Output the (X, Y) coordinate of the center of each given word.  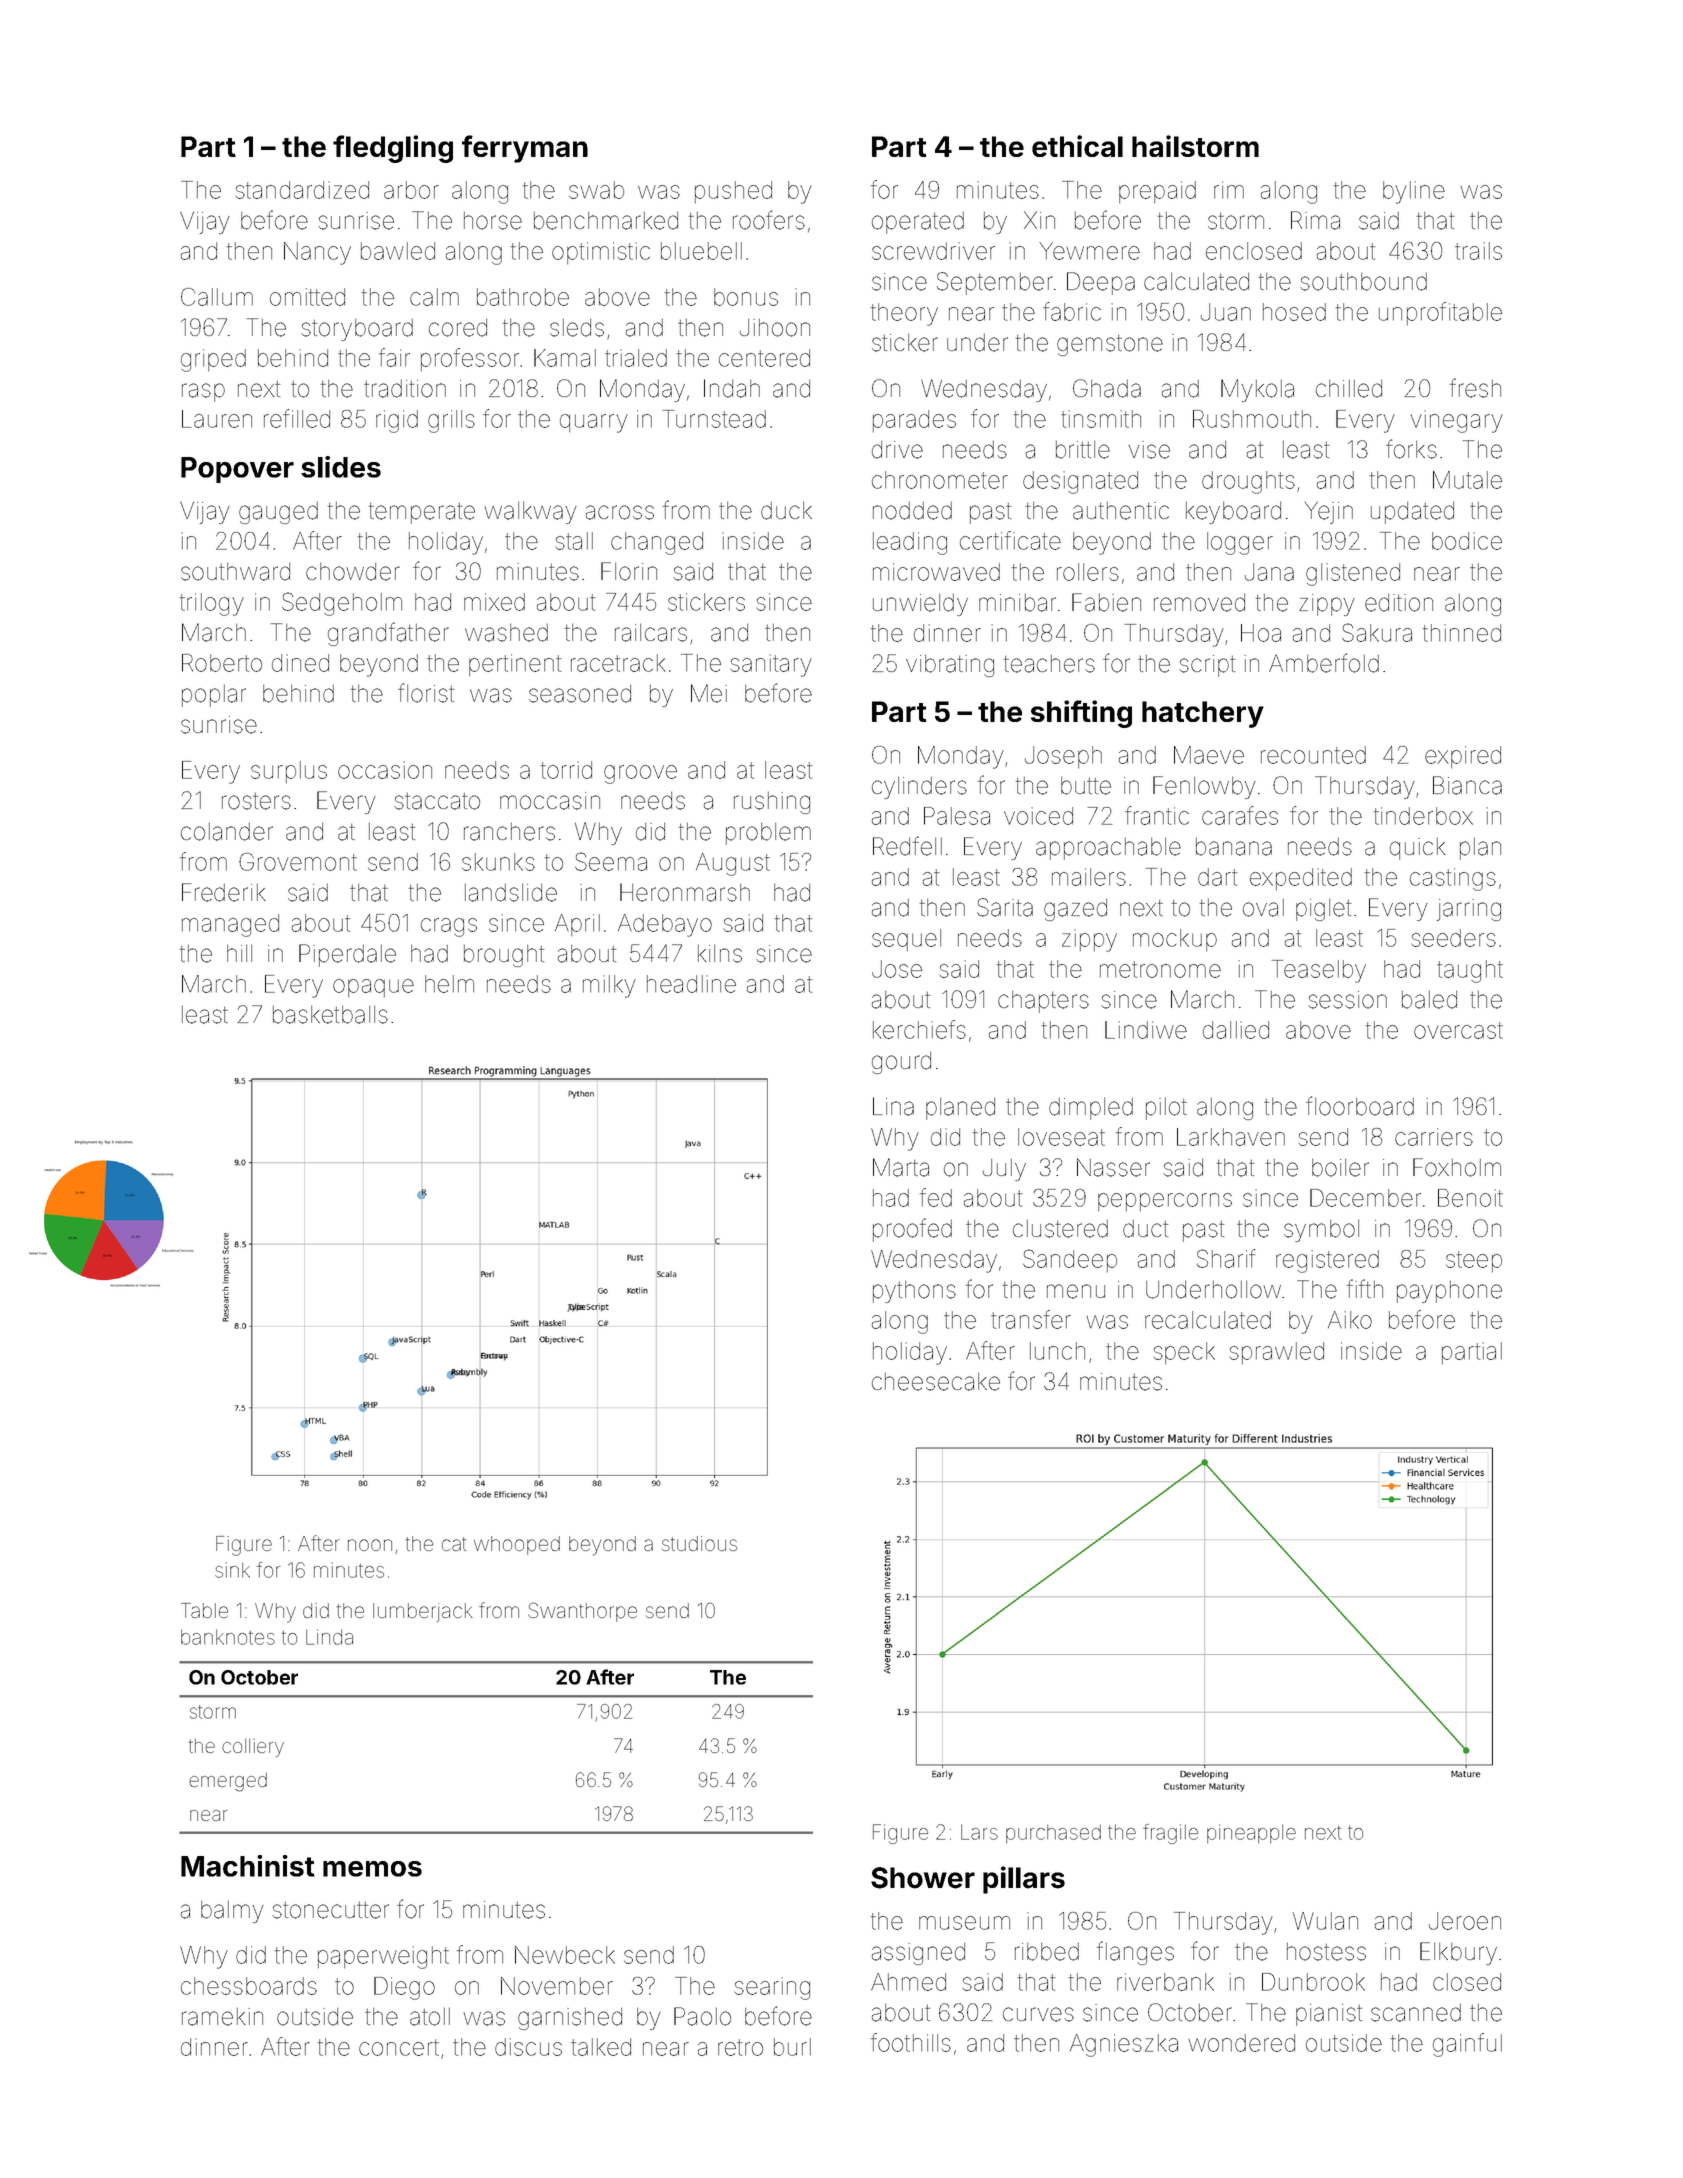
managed (230, 925)
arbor (411, 190)
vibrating (950, 666)
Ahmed (908, 1982)
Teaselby (1319, 971)
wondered (1242, 2043)
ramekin (222, 2017)
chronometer (940, 480)
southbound (1363, 282)
